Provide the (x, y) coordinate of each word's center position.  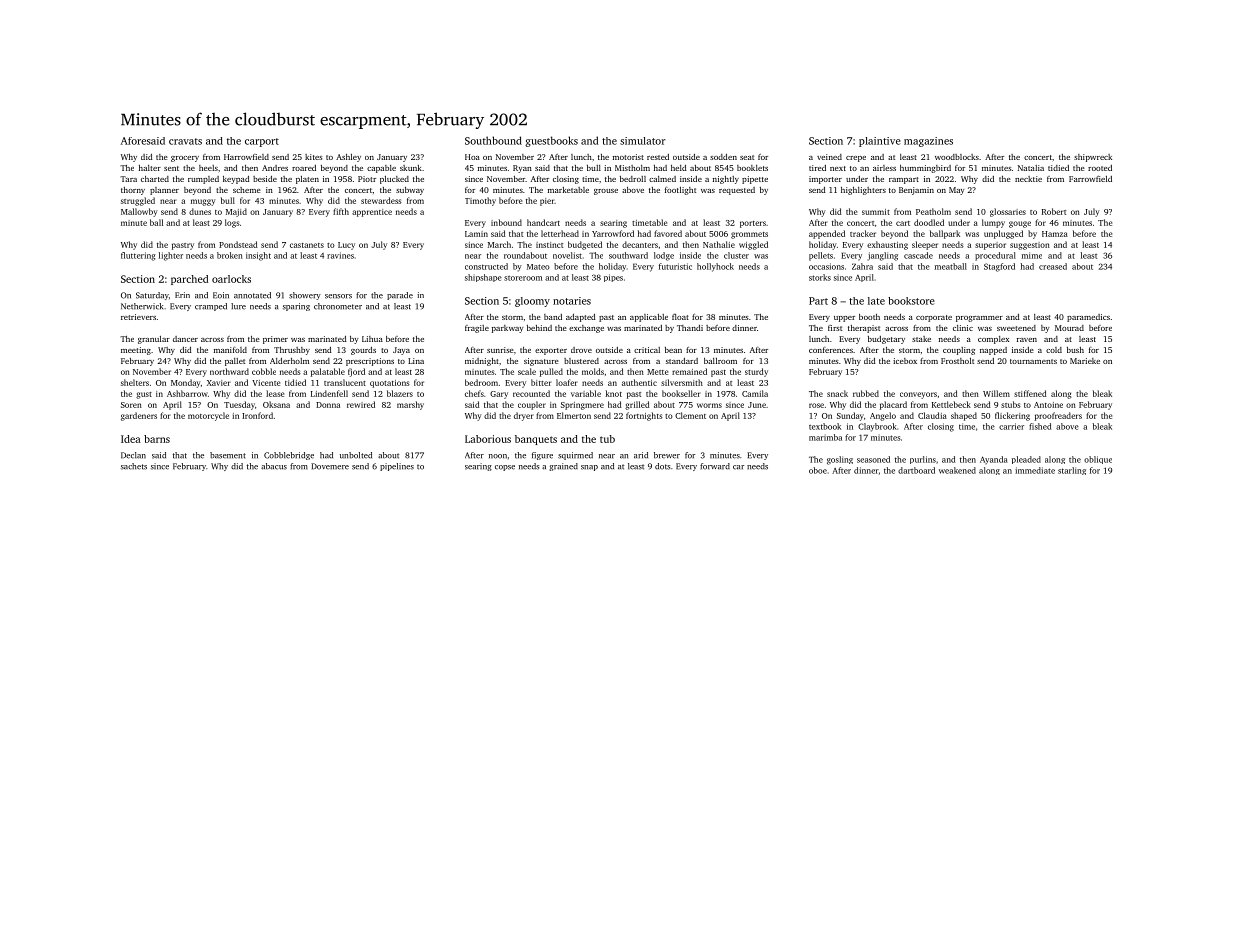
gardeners (139, 416)
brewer (667, 455)
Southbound (493, 140)
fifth (341, 211)
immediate (1035, 470)
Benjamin (916, 191)
